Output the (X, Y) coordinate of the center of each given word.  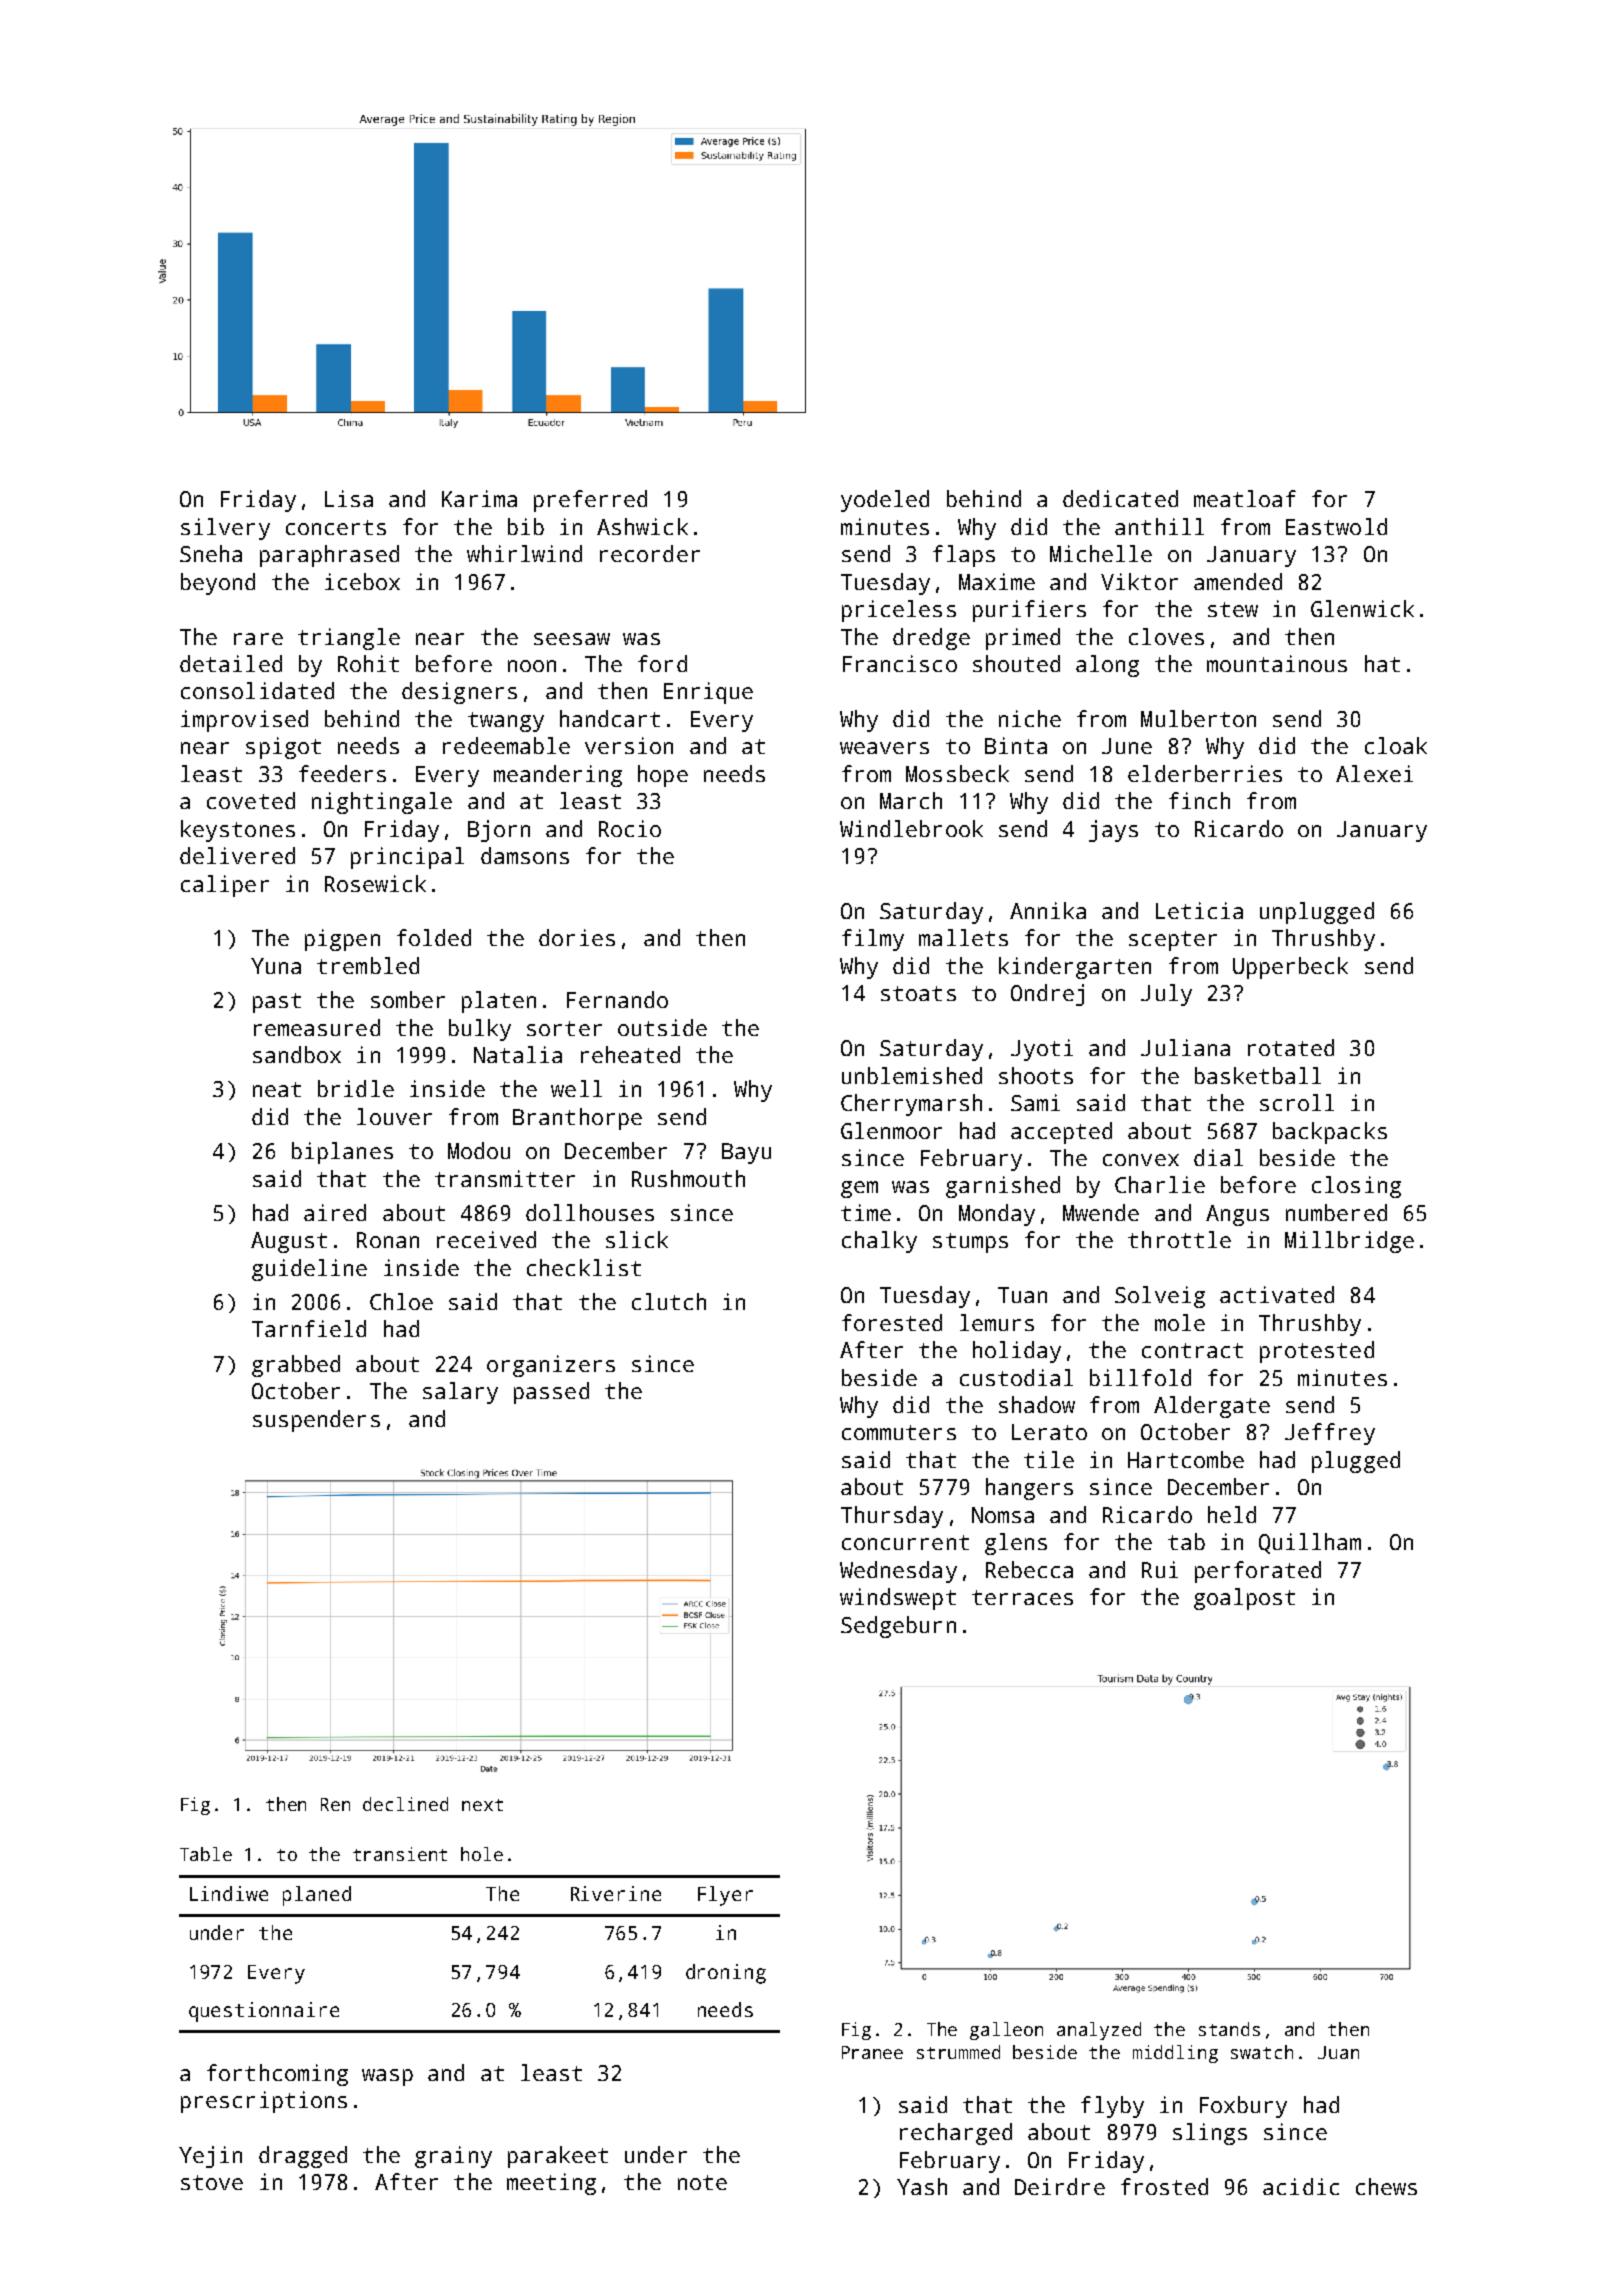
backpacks (1330, 1133)
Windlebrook (911, 828)
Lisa (349, 498)
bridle (356, 1088)
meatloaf (1245, 498)
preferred (590, 501)
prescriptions (264, 2102)
